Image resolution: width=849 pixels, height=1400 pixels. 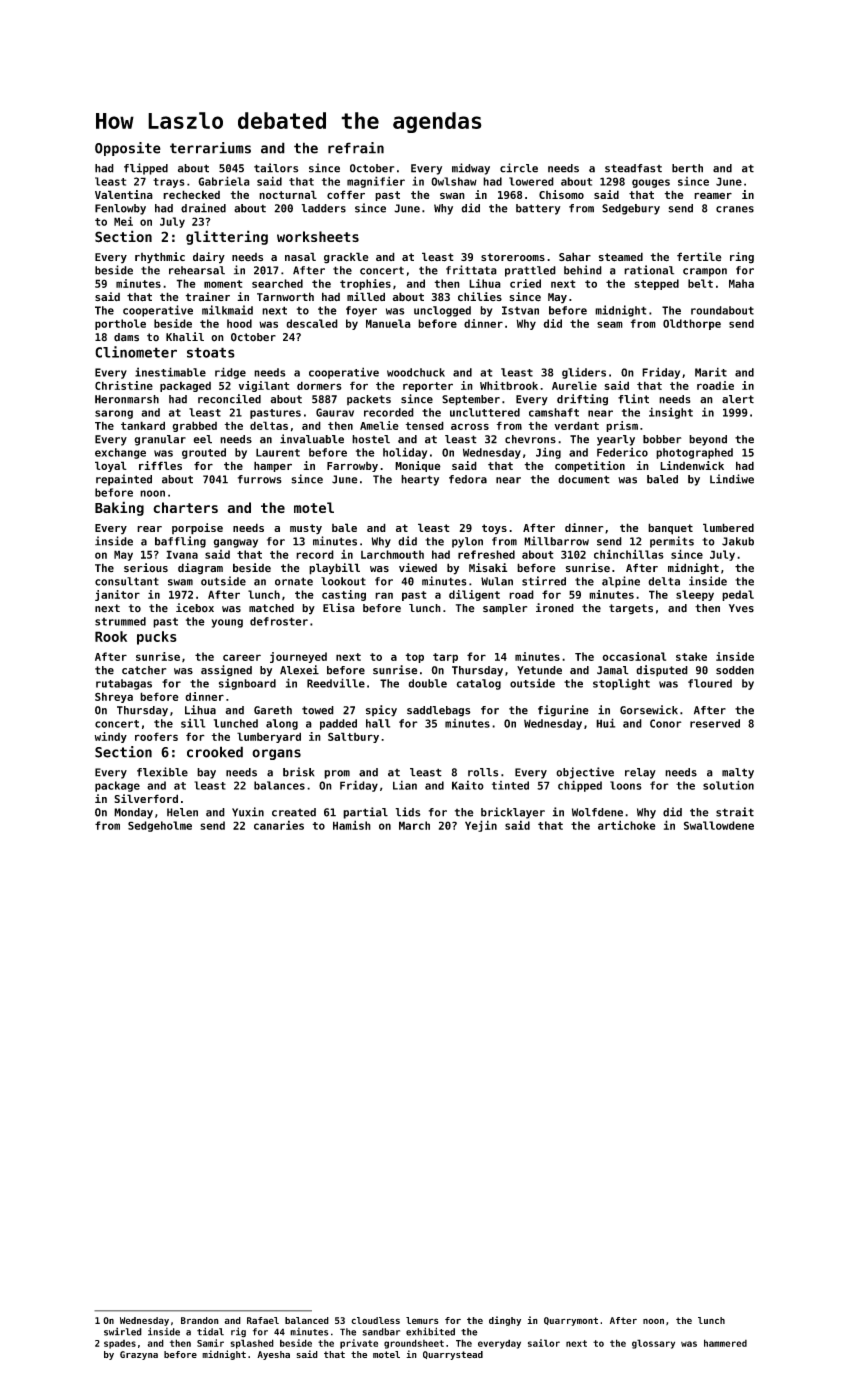 I want to click on reamer, so click(x=713, y=195).
